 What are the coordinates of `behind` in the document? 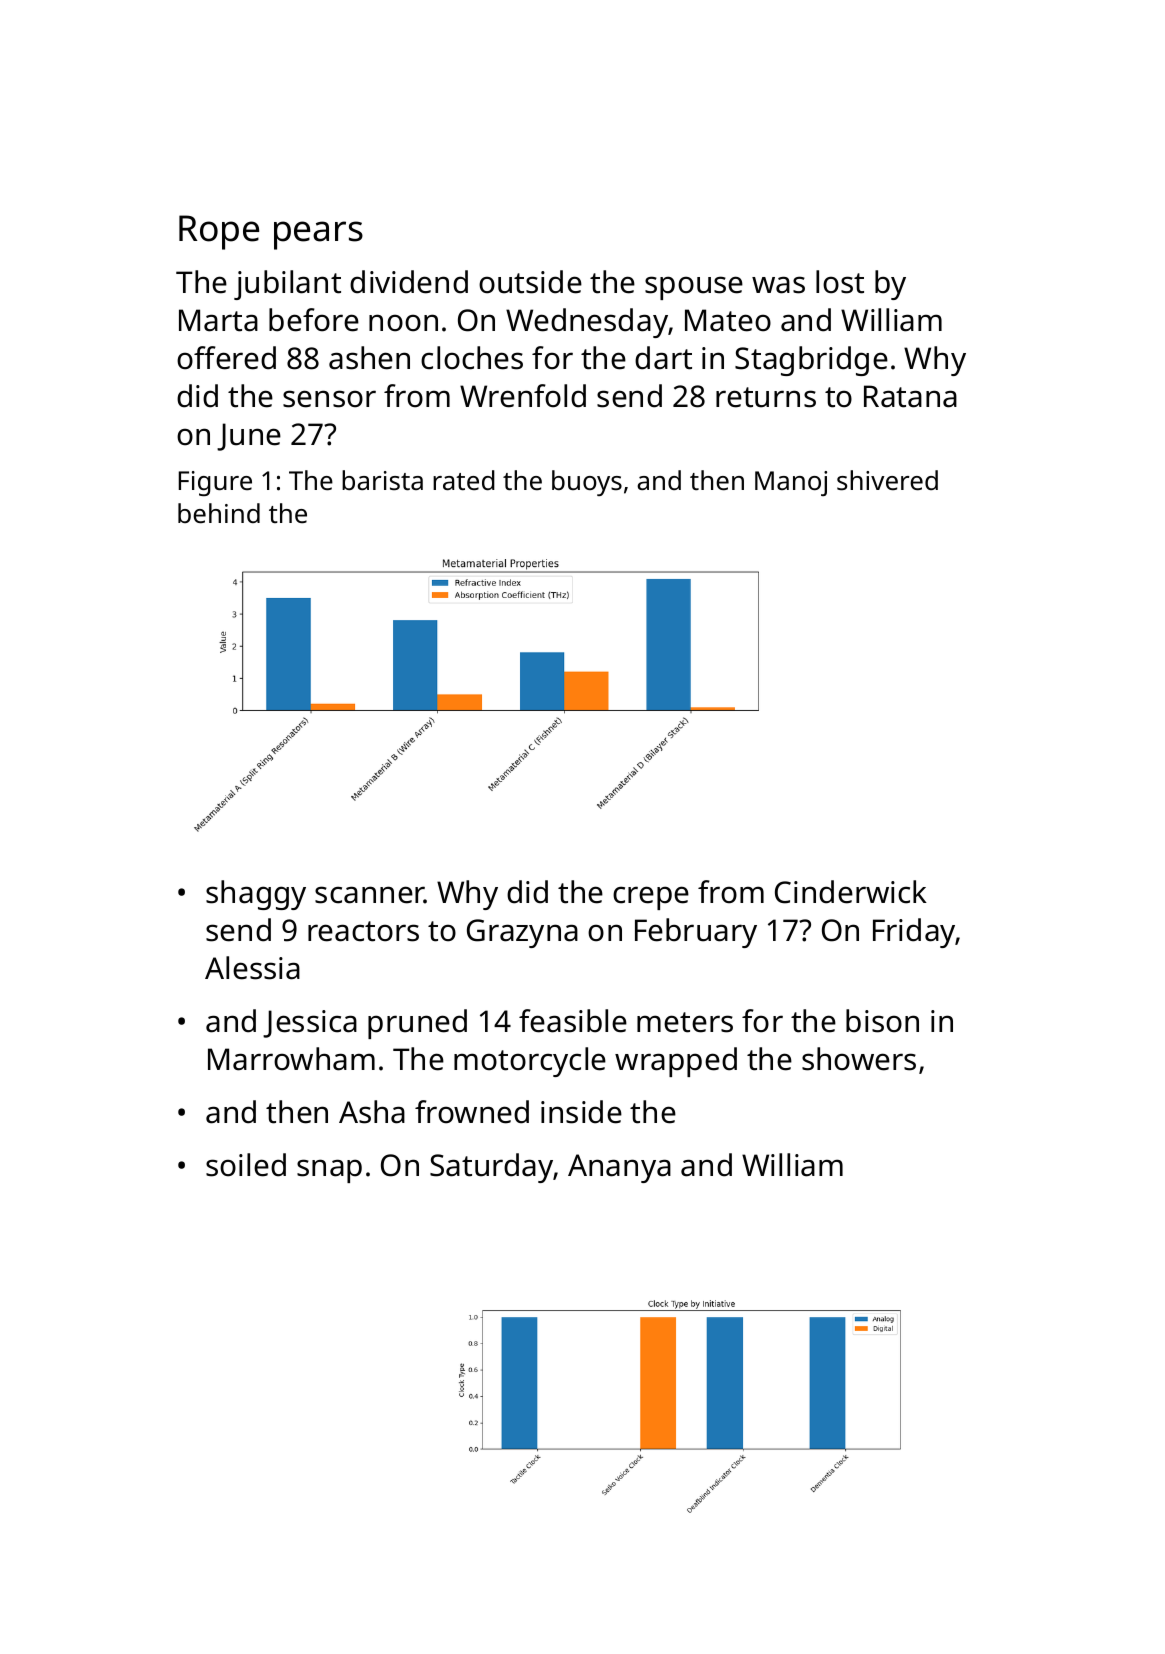 It's located at (219, 513).
